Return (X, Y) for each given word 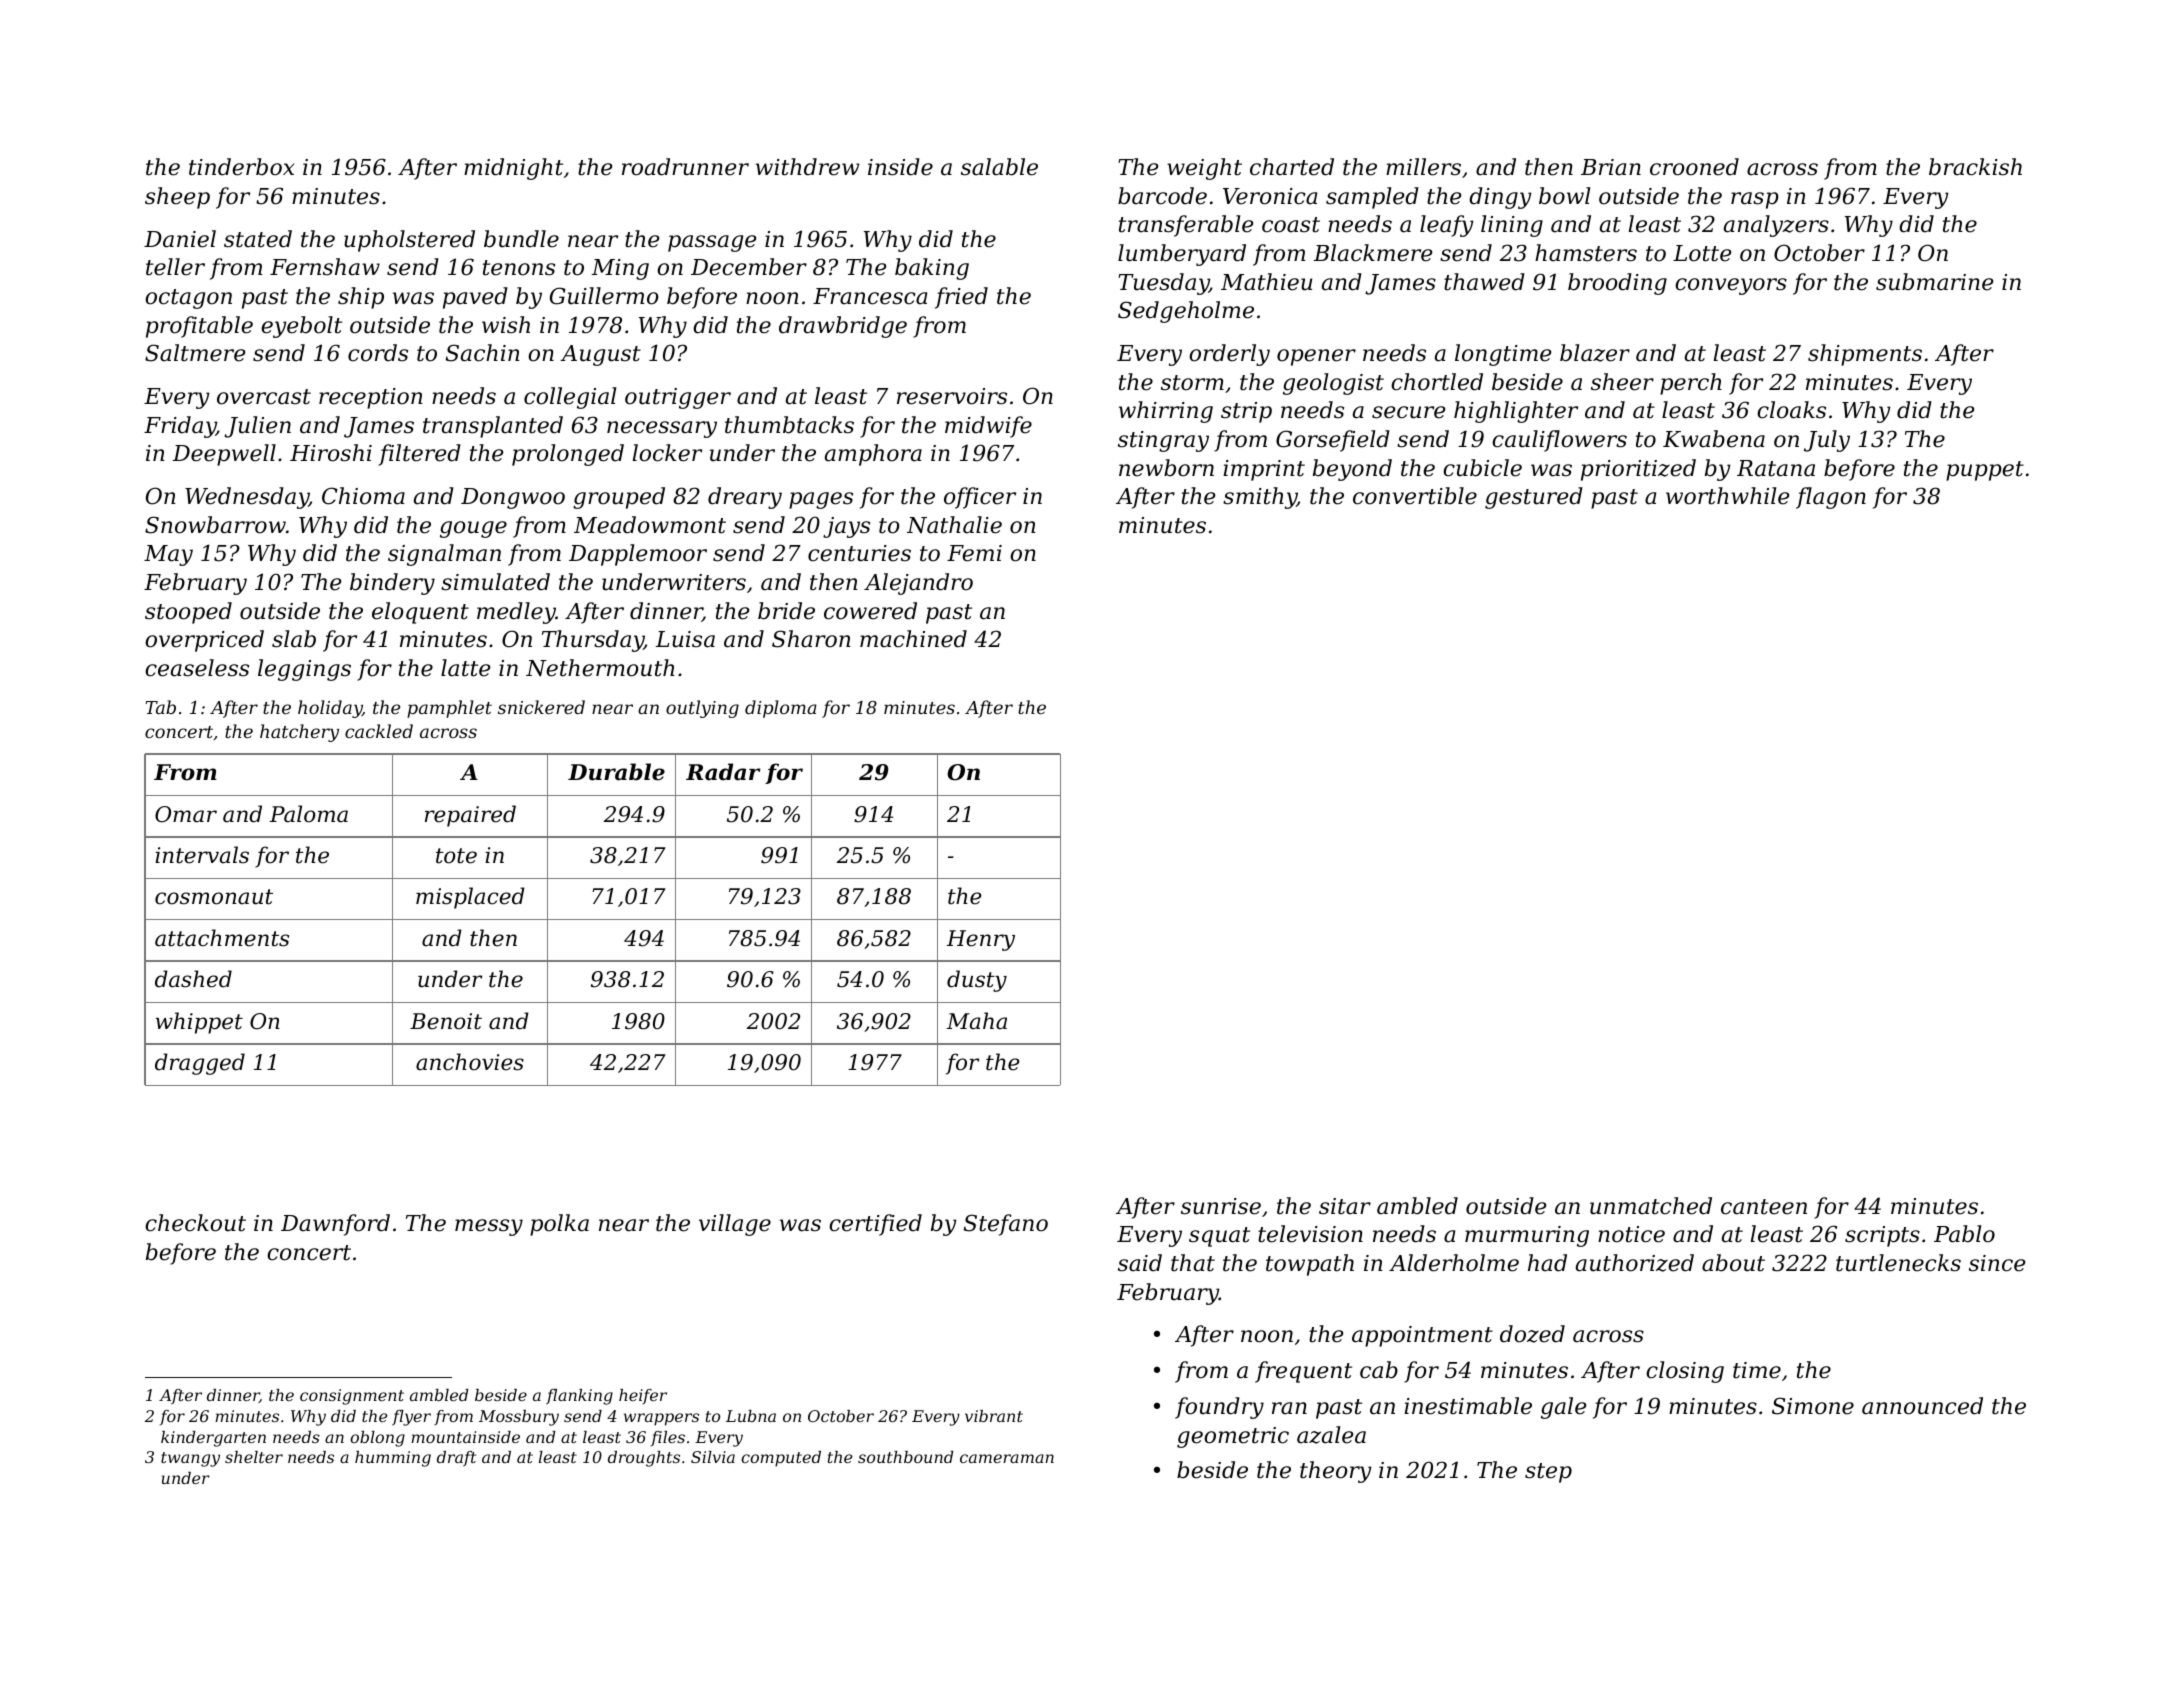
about (1733, 1263)
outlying (702, 709)
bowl (1564, 196)
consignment (352, 1397)
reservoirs (952, 396)
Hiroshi (331, 453)
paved (475, 298)
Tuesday (1163, 284)
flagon (1831, 498)
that (1193, 1263)
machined (913, 639)
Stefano (1006, 1225)
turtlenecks (1898, 1263)
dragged (200, 1064)
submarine (1934, 282)
